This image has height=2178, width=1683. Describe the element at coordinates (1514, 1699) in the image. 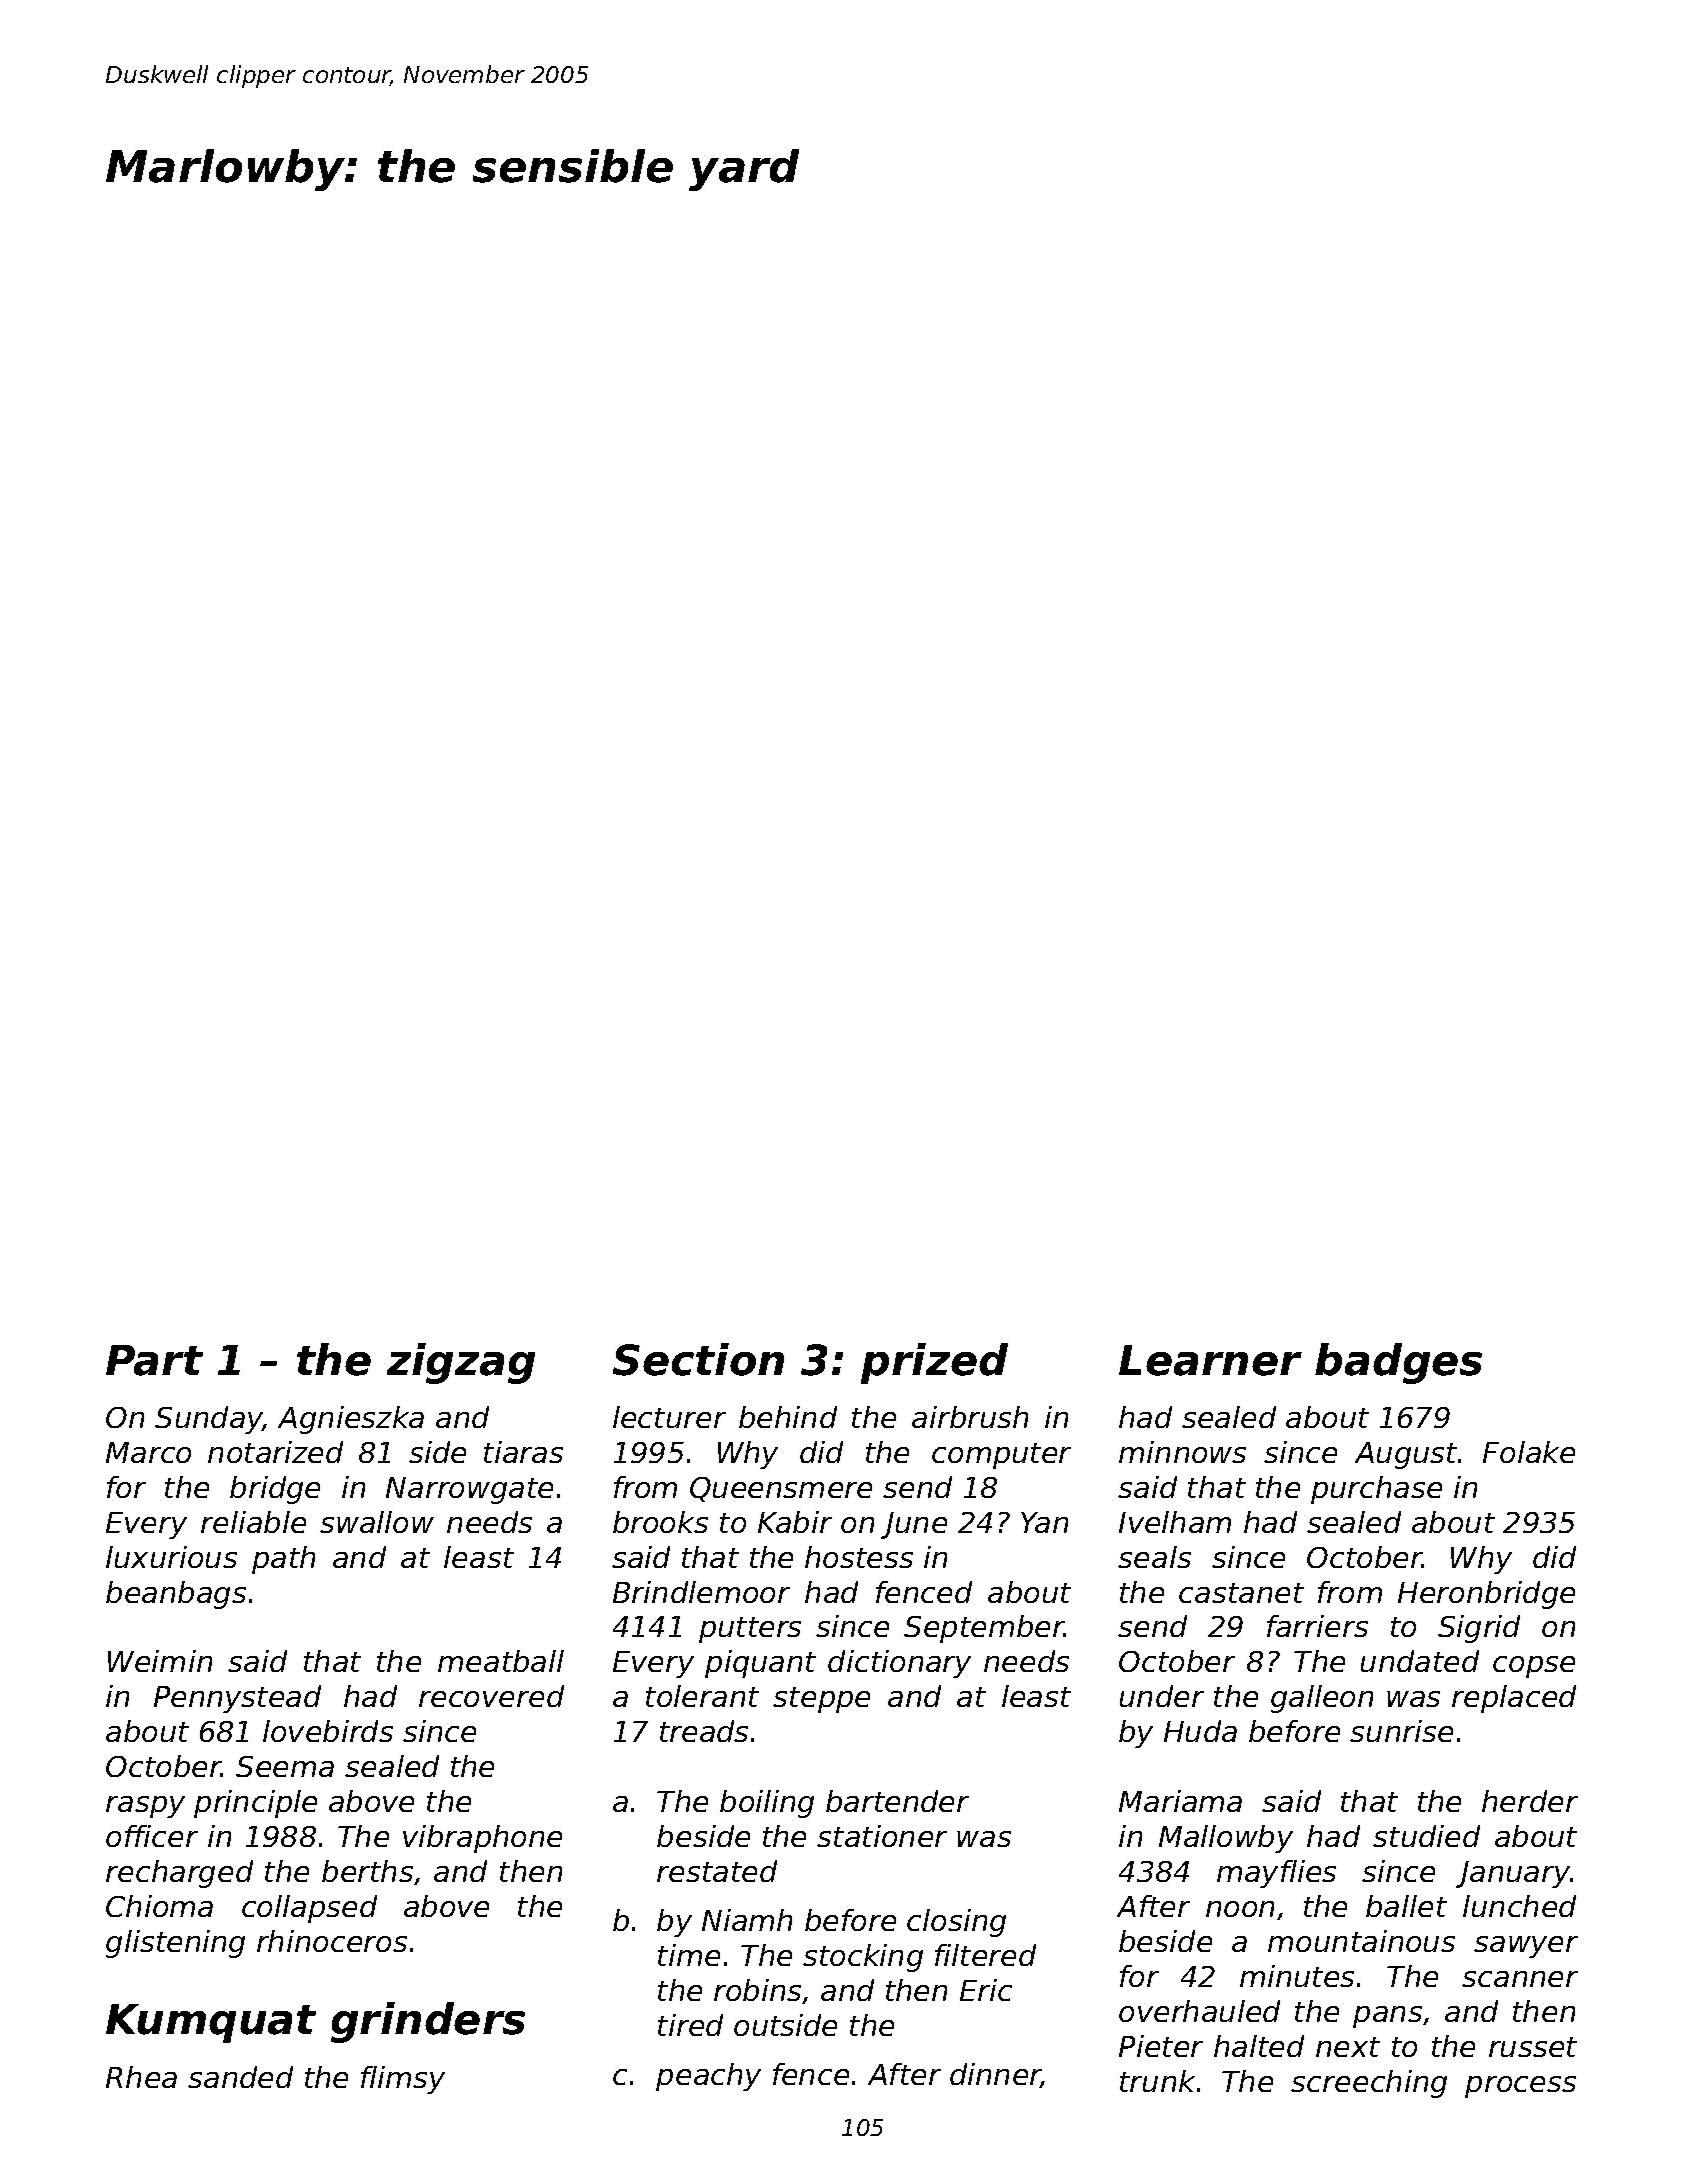

I see `replaced` at that location.
